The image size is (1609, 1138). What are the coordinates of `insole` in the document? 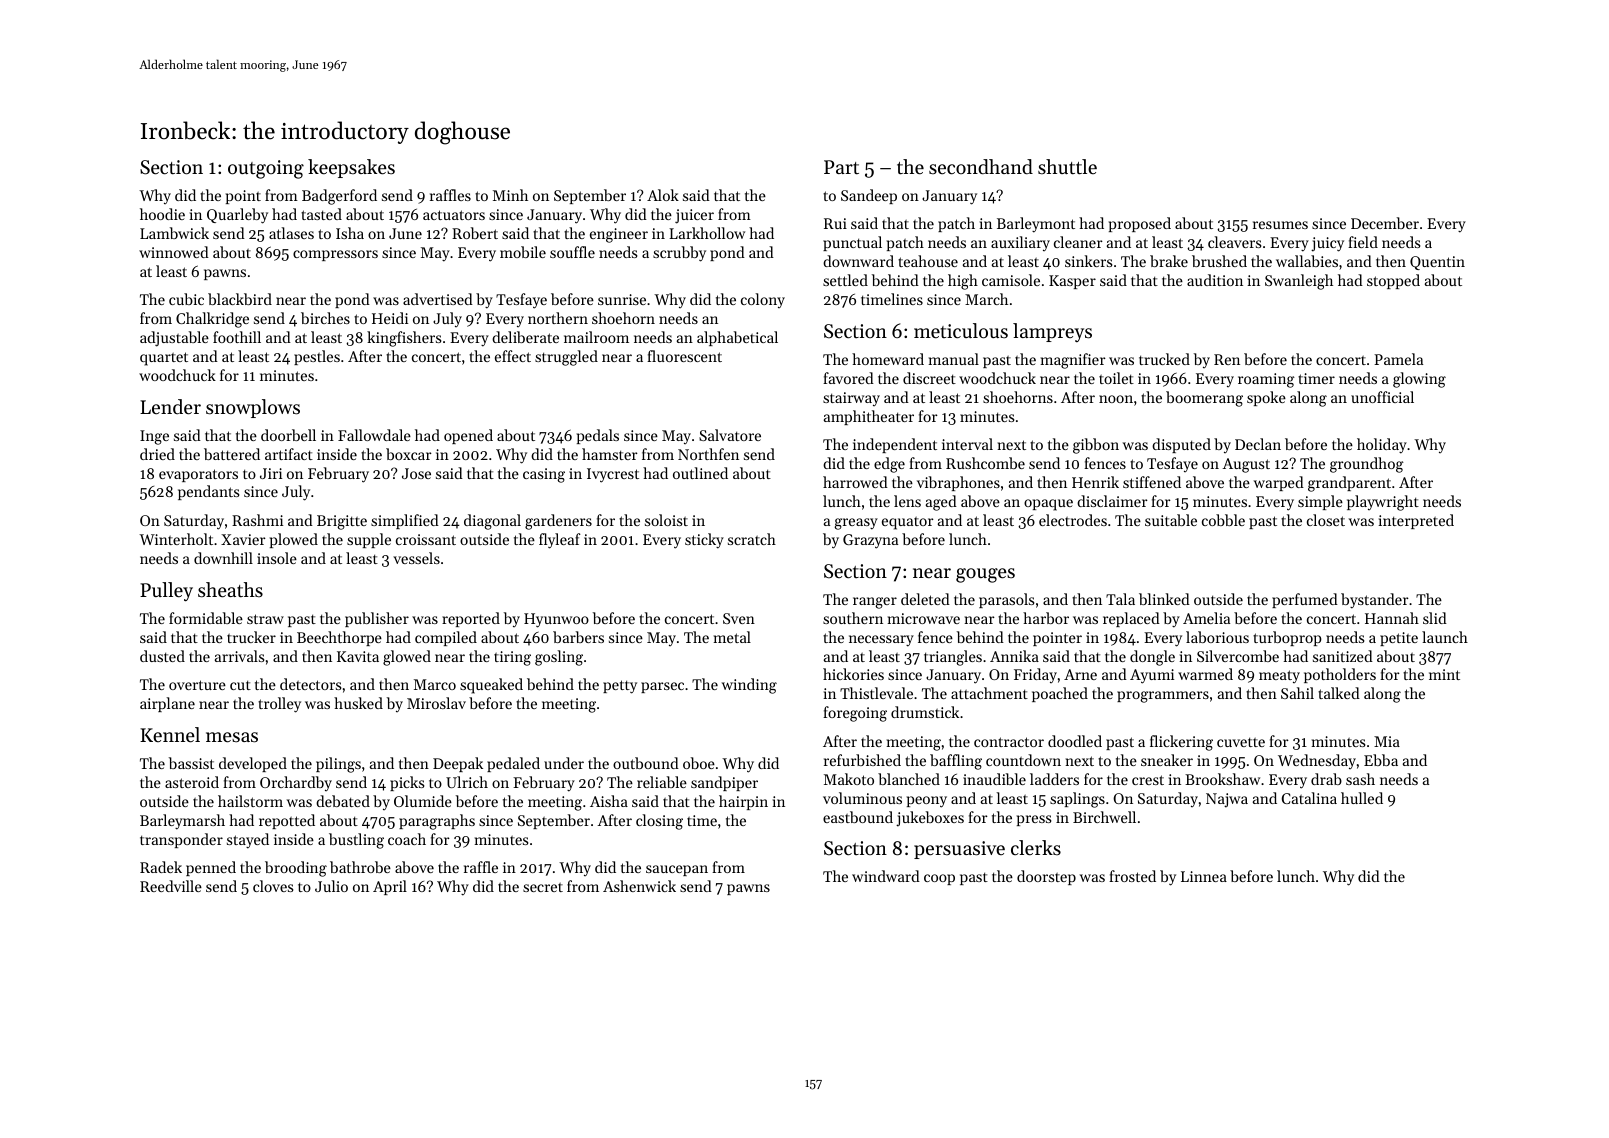 It's located at (277, 558).
